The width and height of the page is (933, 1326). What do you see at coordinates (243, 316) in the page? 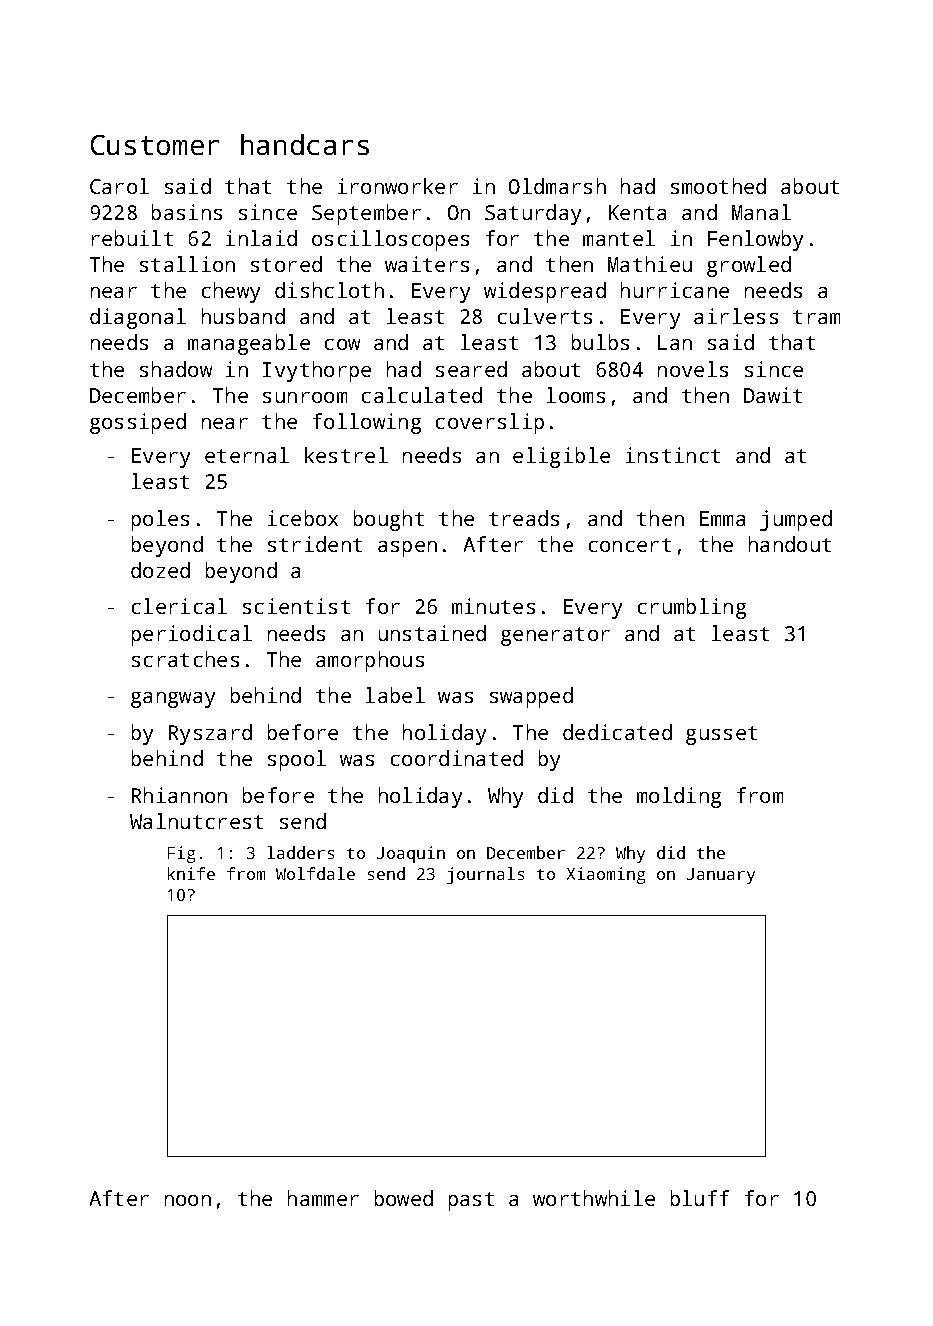
I see `husband` at bounding box center [243, 316].
